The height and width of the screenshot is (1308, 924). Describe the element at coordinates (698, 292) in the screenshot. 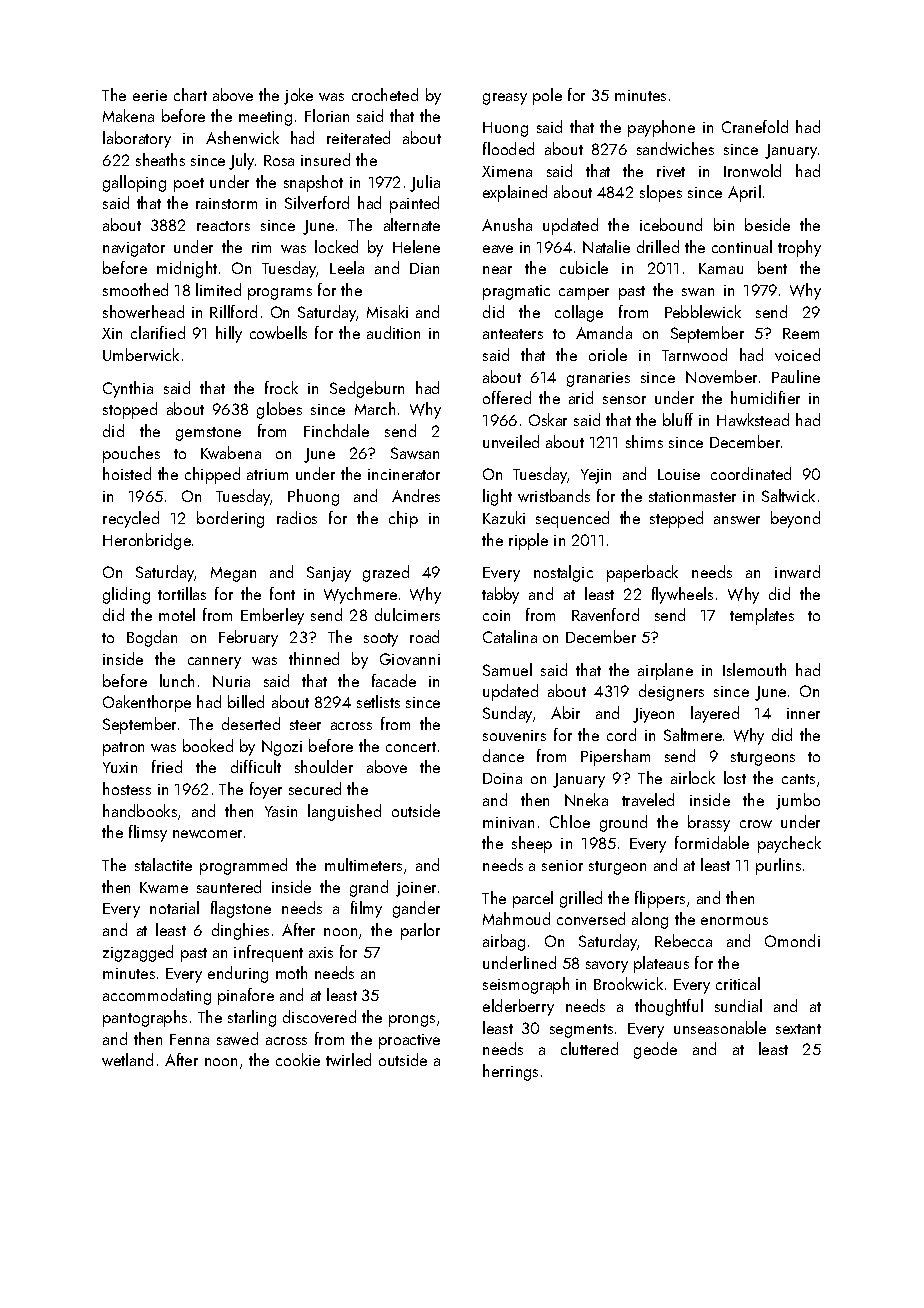

I see `swan` at that location.
